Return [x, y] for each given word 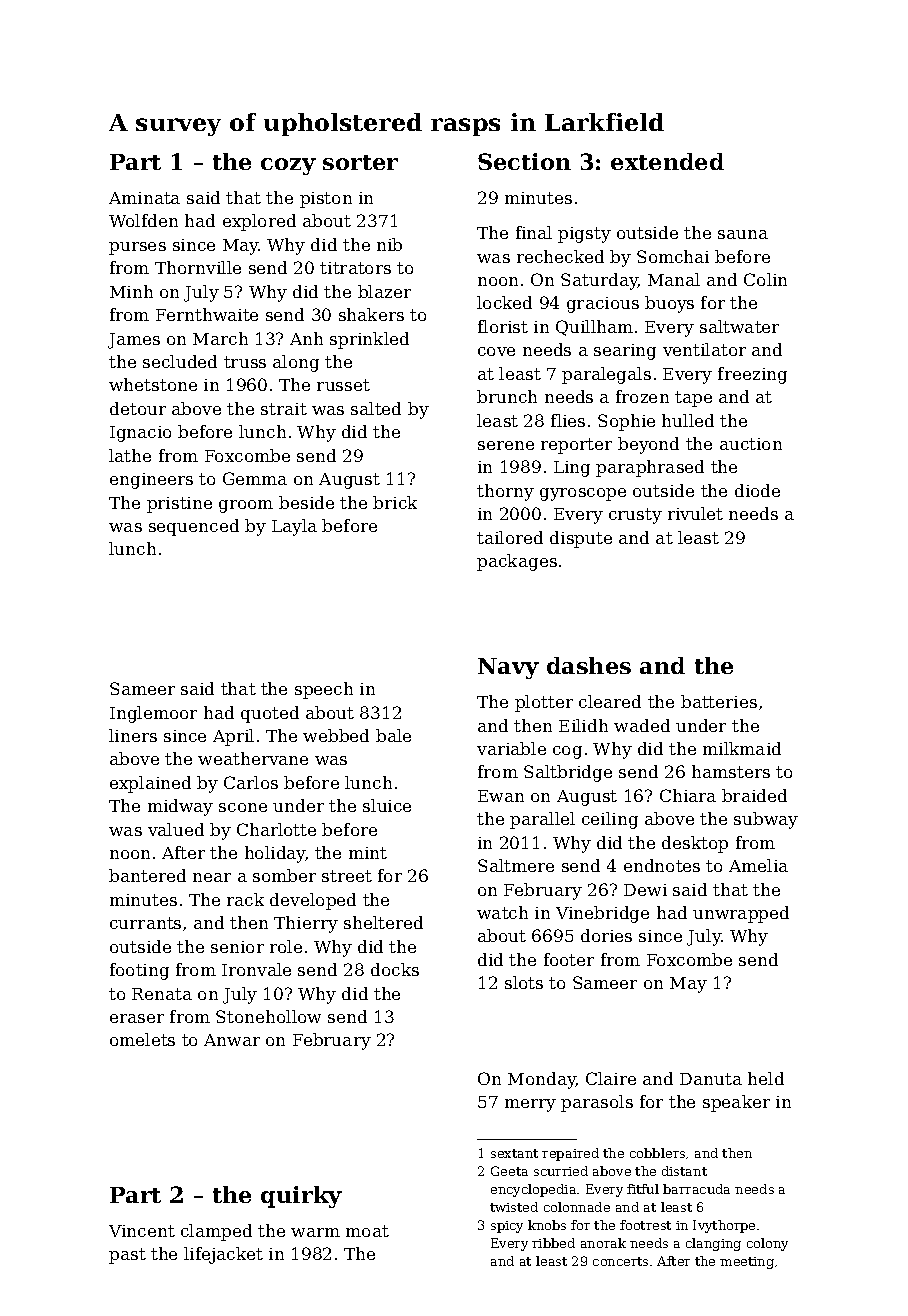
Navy [508, 668]
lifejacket [223, 1255]
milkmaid [742, 748]
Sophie [626, 422]
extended [667, 161]
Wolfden [143, 220]
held [766, 1078]
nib [389, 244]
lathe [130, 455]
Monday [542, 1080]
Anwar [232, 1040]
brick [395, 502]
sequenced [194, 527]
